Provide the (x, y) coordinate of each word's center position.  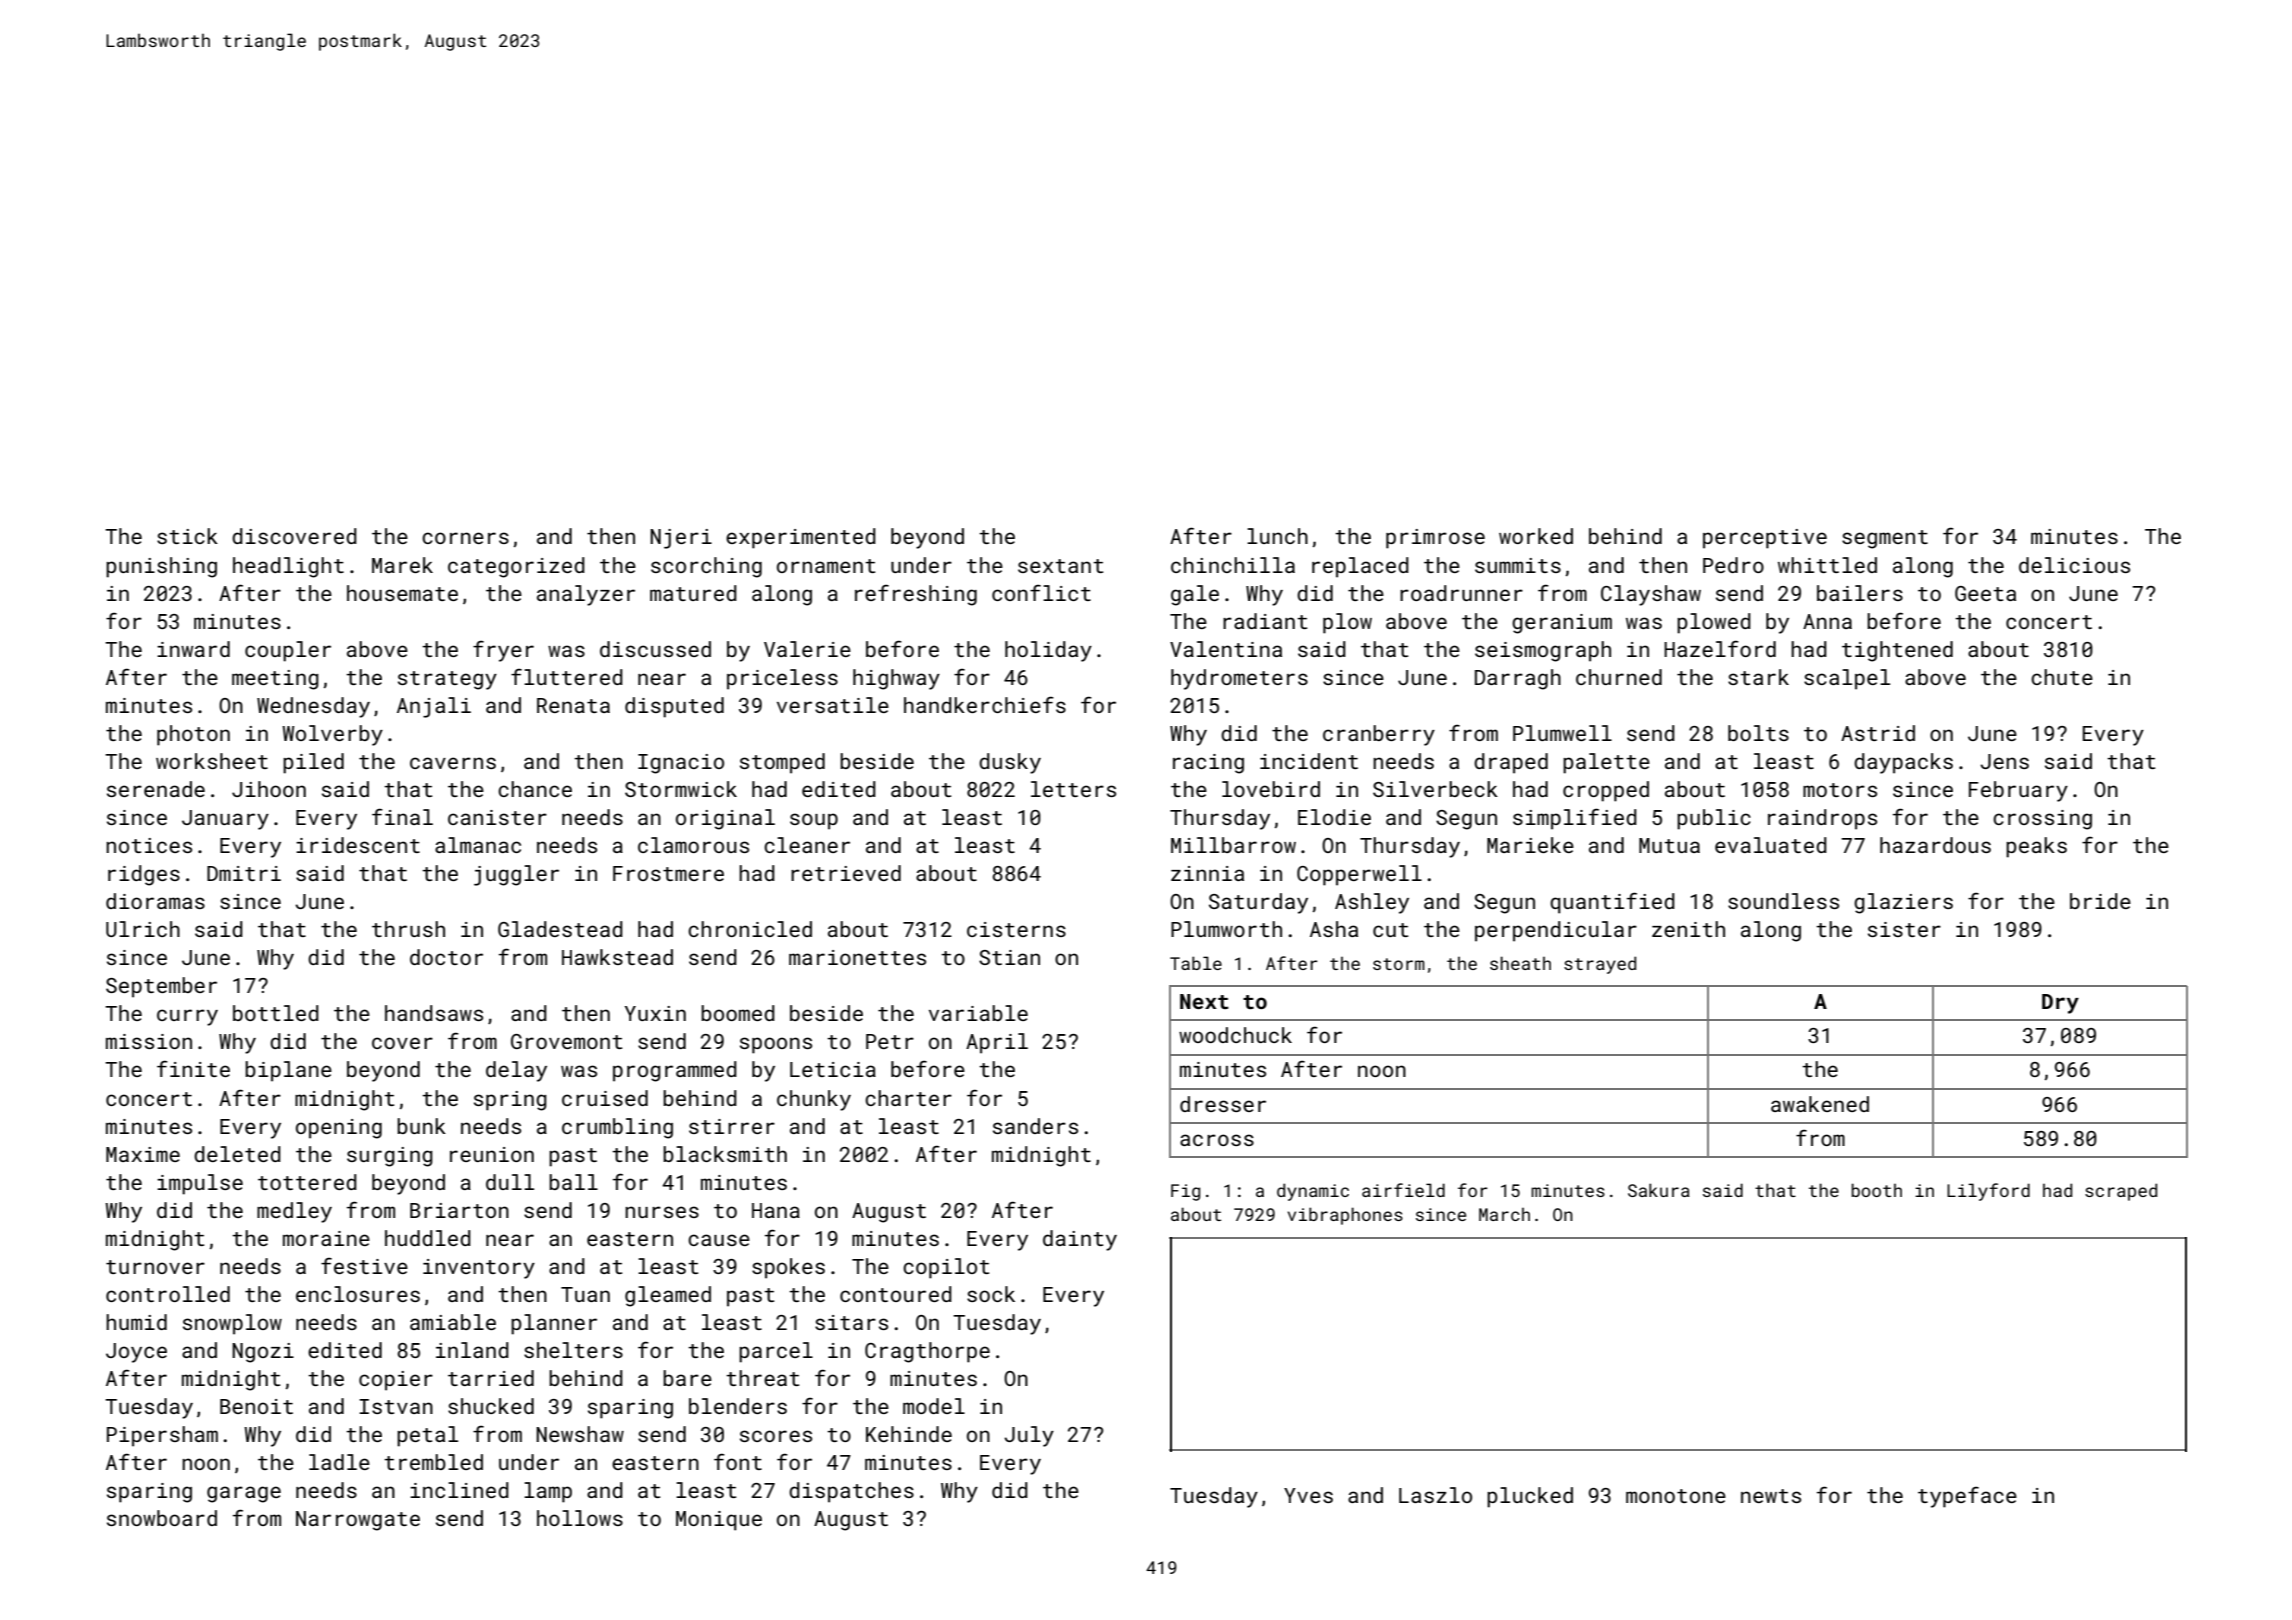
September (161, 987)
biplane (288, 1071)
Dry (2060, 1004)
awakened (1820, 1104)
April (997, 1043)
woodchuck (1235, 1035)
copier (396, 1381)
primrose (1435, 539)
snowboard (162, 1518)
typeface (1967, 1497)
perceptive (1765, 539)
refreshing (916, 595)
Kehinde (909, 1434)
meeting (275, 680)
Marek (402, 565)
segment (1885, 539)
